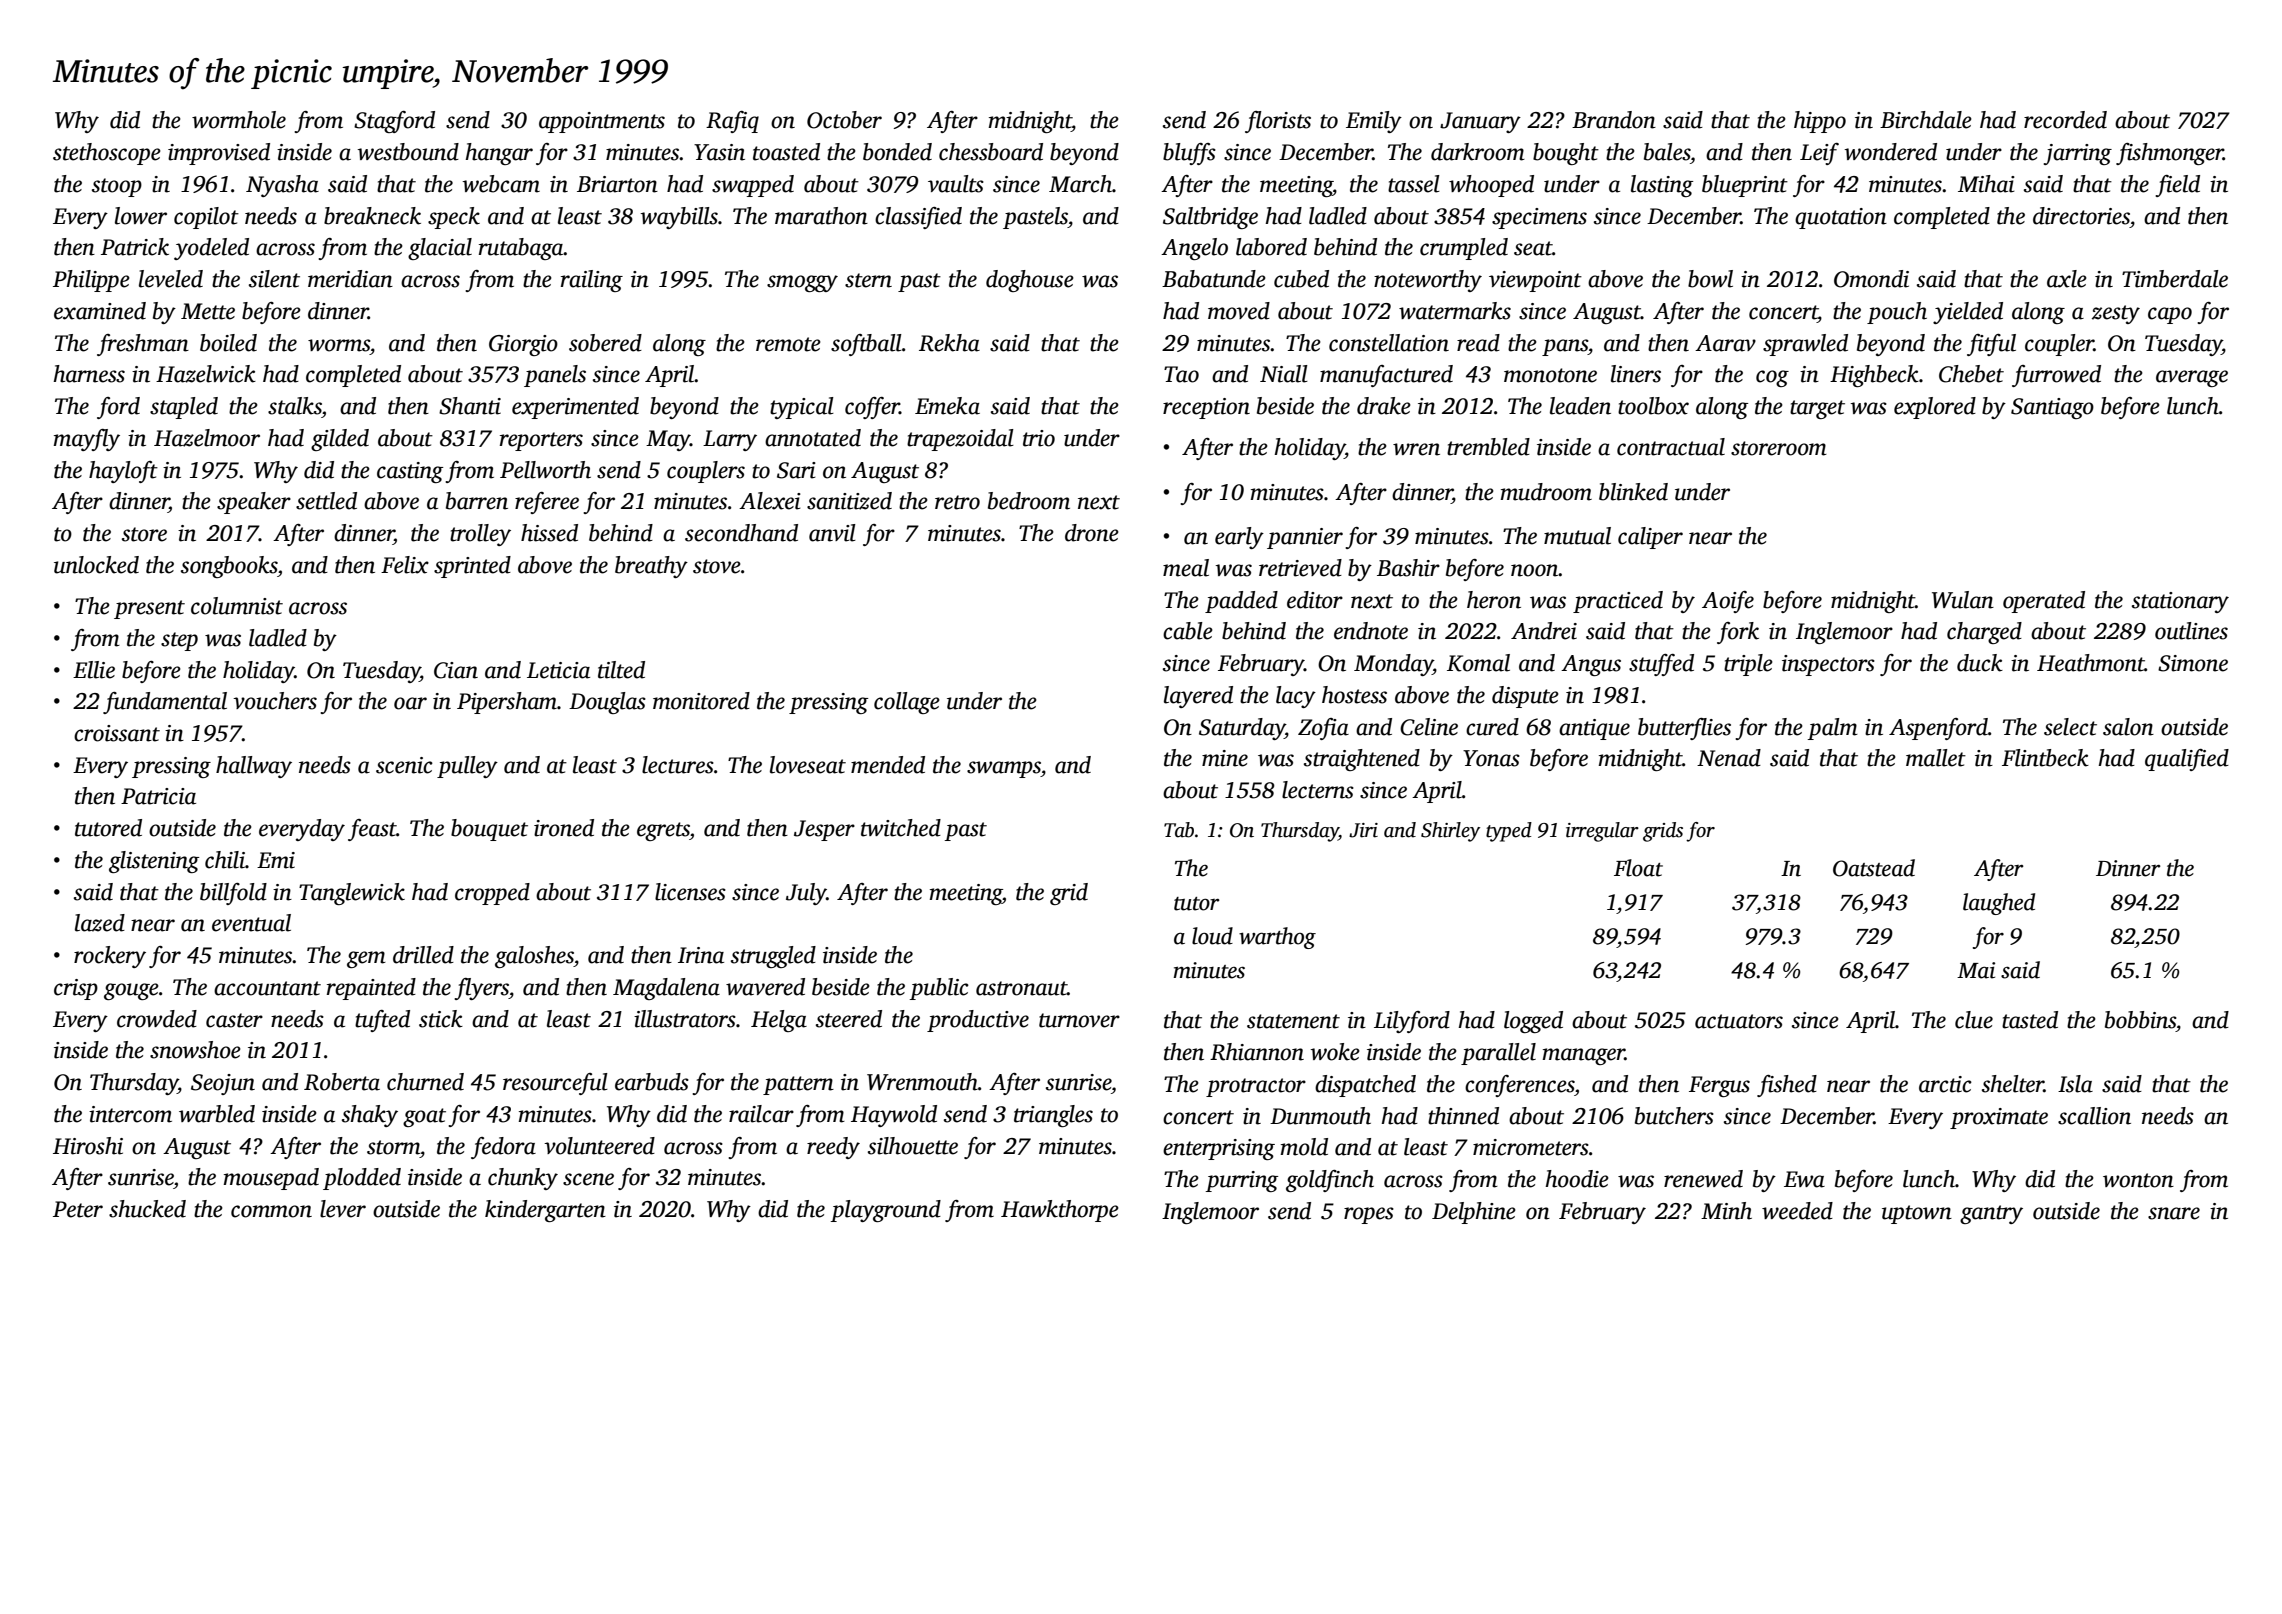  I want to click on wondered, so click(1890, 152).
